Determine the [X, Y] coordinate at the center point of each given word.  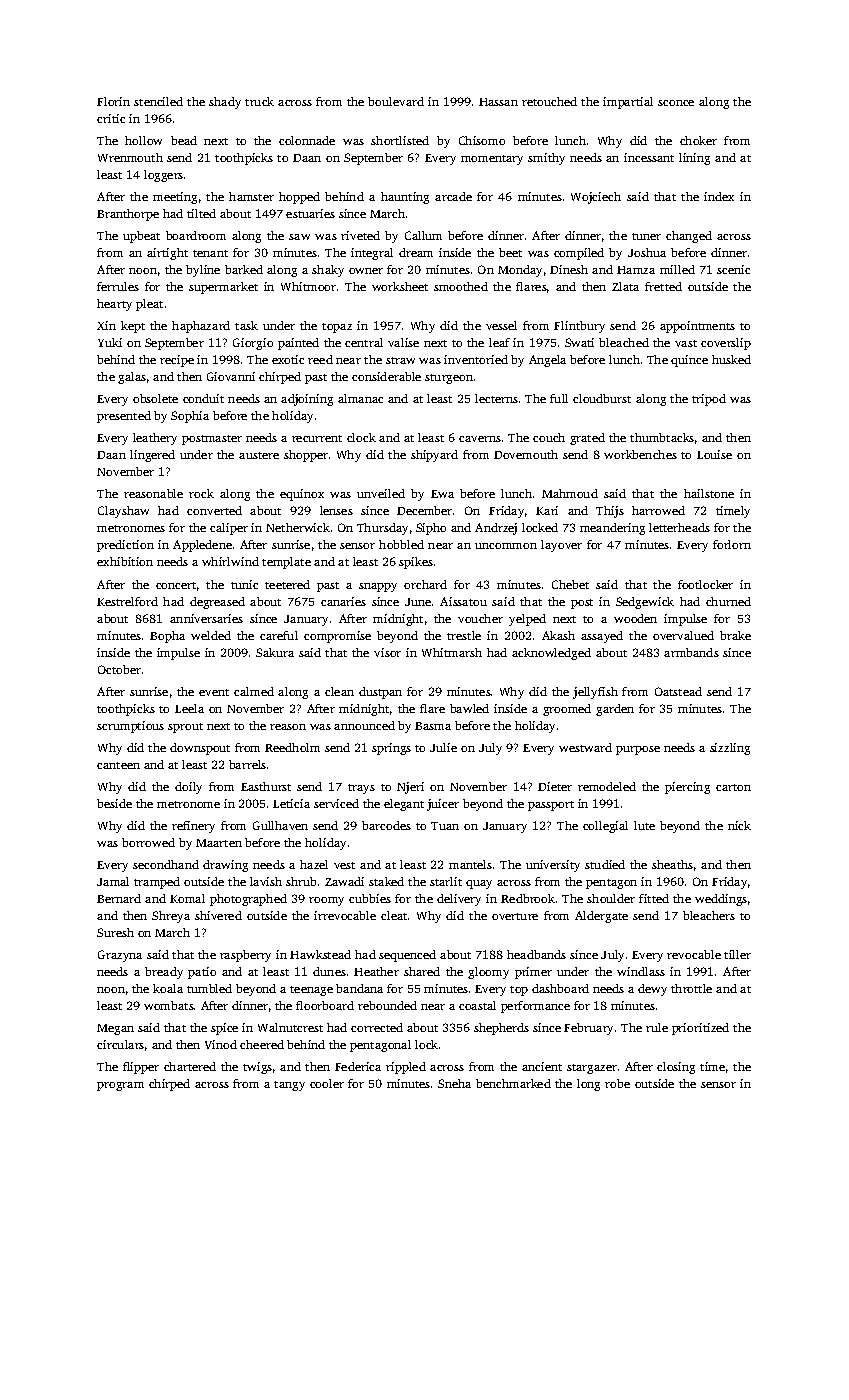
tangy [289, 1086]
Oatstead [678, 691]
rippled [406, 1068]
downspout [200, 749]
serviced [336, 803]
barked [244, 269]
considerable [386, 376]
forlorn [732, 544]
